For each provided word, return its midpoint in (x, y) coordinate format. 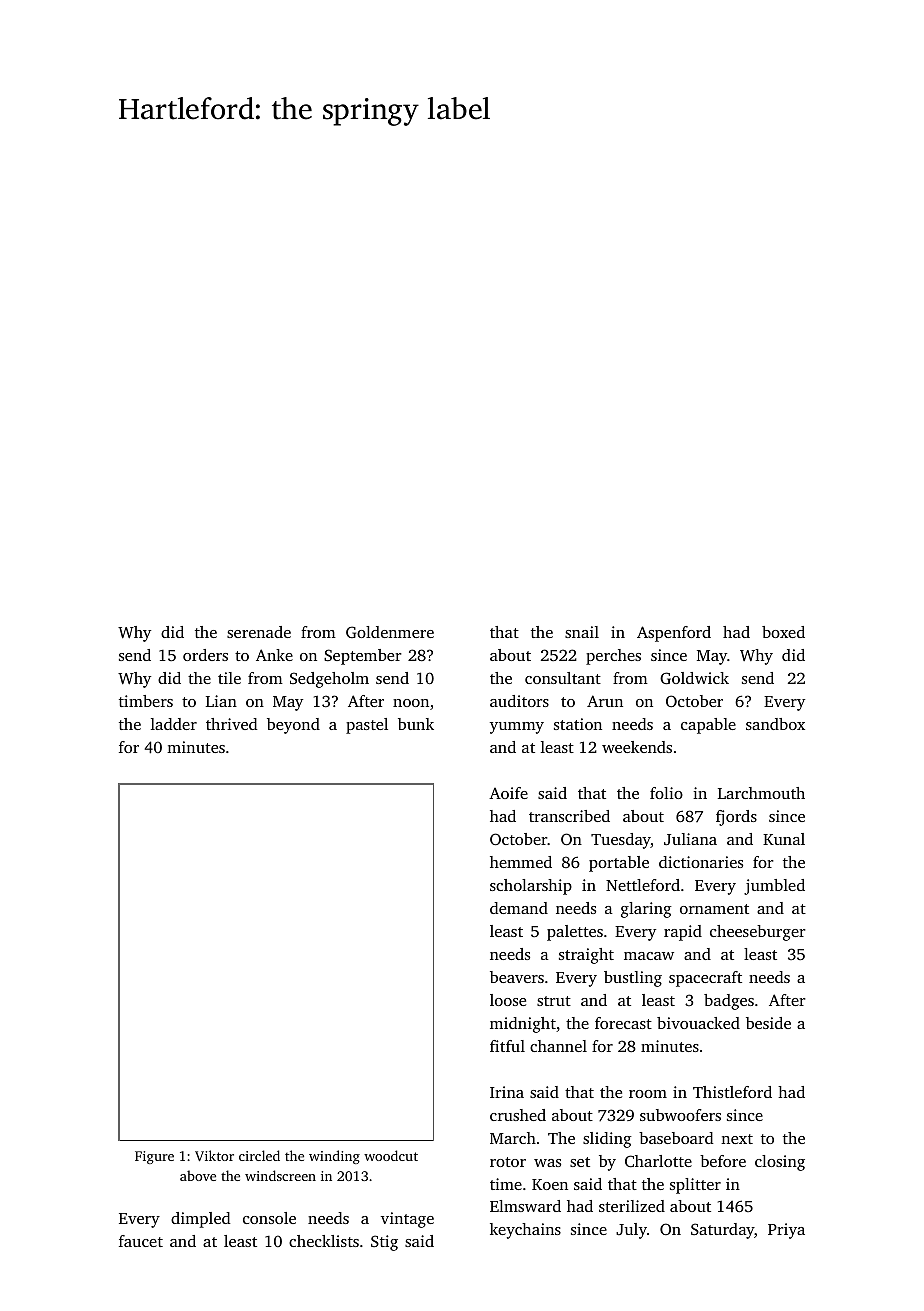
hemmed (521, 862)
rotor (508, 1162)
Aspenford (674, 634)
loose (508, 1000)
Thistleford (732, 1092)
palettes (575, 933)
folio (666, 793)
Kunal (784, 839)
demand (519, 908)
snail (582, 632)
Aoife (508, 793)
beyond (293, 726)
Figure (154, 1157)
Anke (274, 655)
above (198, 1175)
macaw (649, 956)
